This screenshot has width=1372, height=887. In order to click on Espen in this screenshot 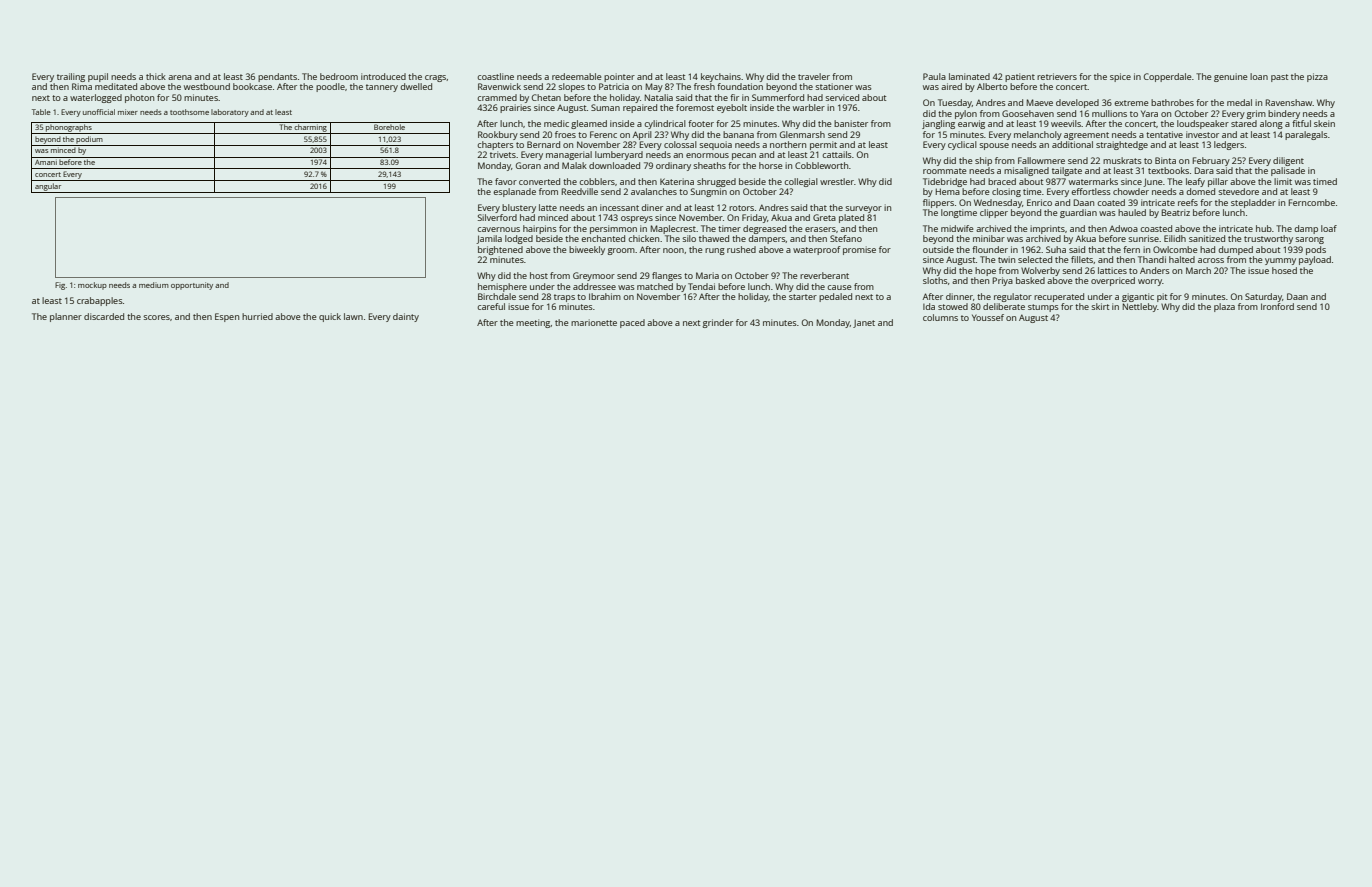, I will do `click(227, 317)`.
